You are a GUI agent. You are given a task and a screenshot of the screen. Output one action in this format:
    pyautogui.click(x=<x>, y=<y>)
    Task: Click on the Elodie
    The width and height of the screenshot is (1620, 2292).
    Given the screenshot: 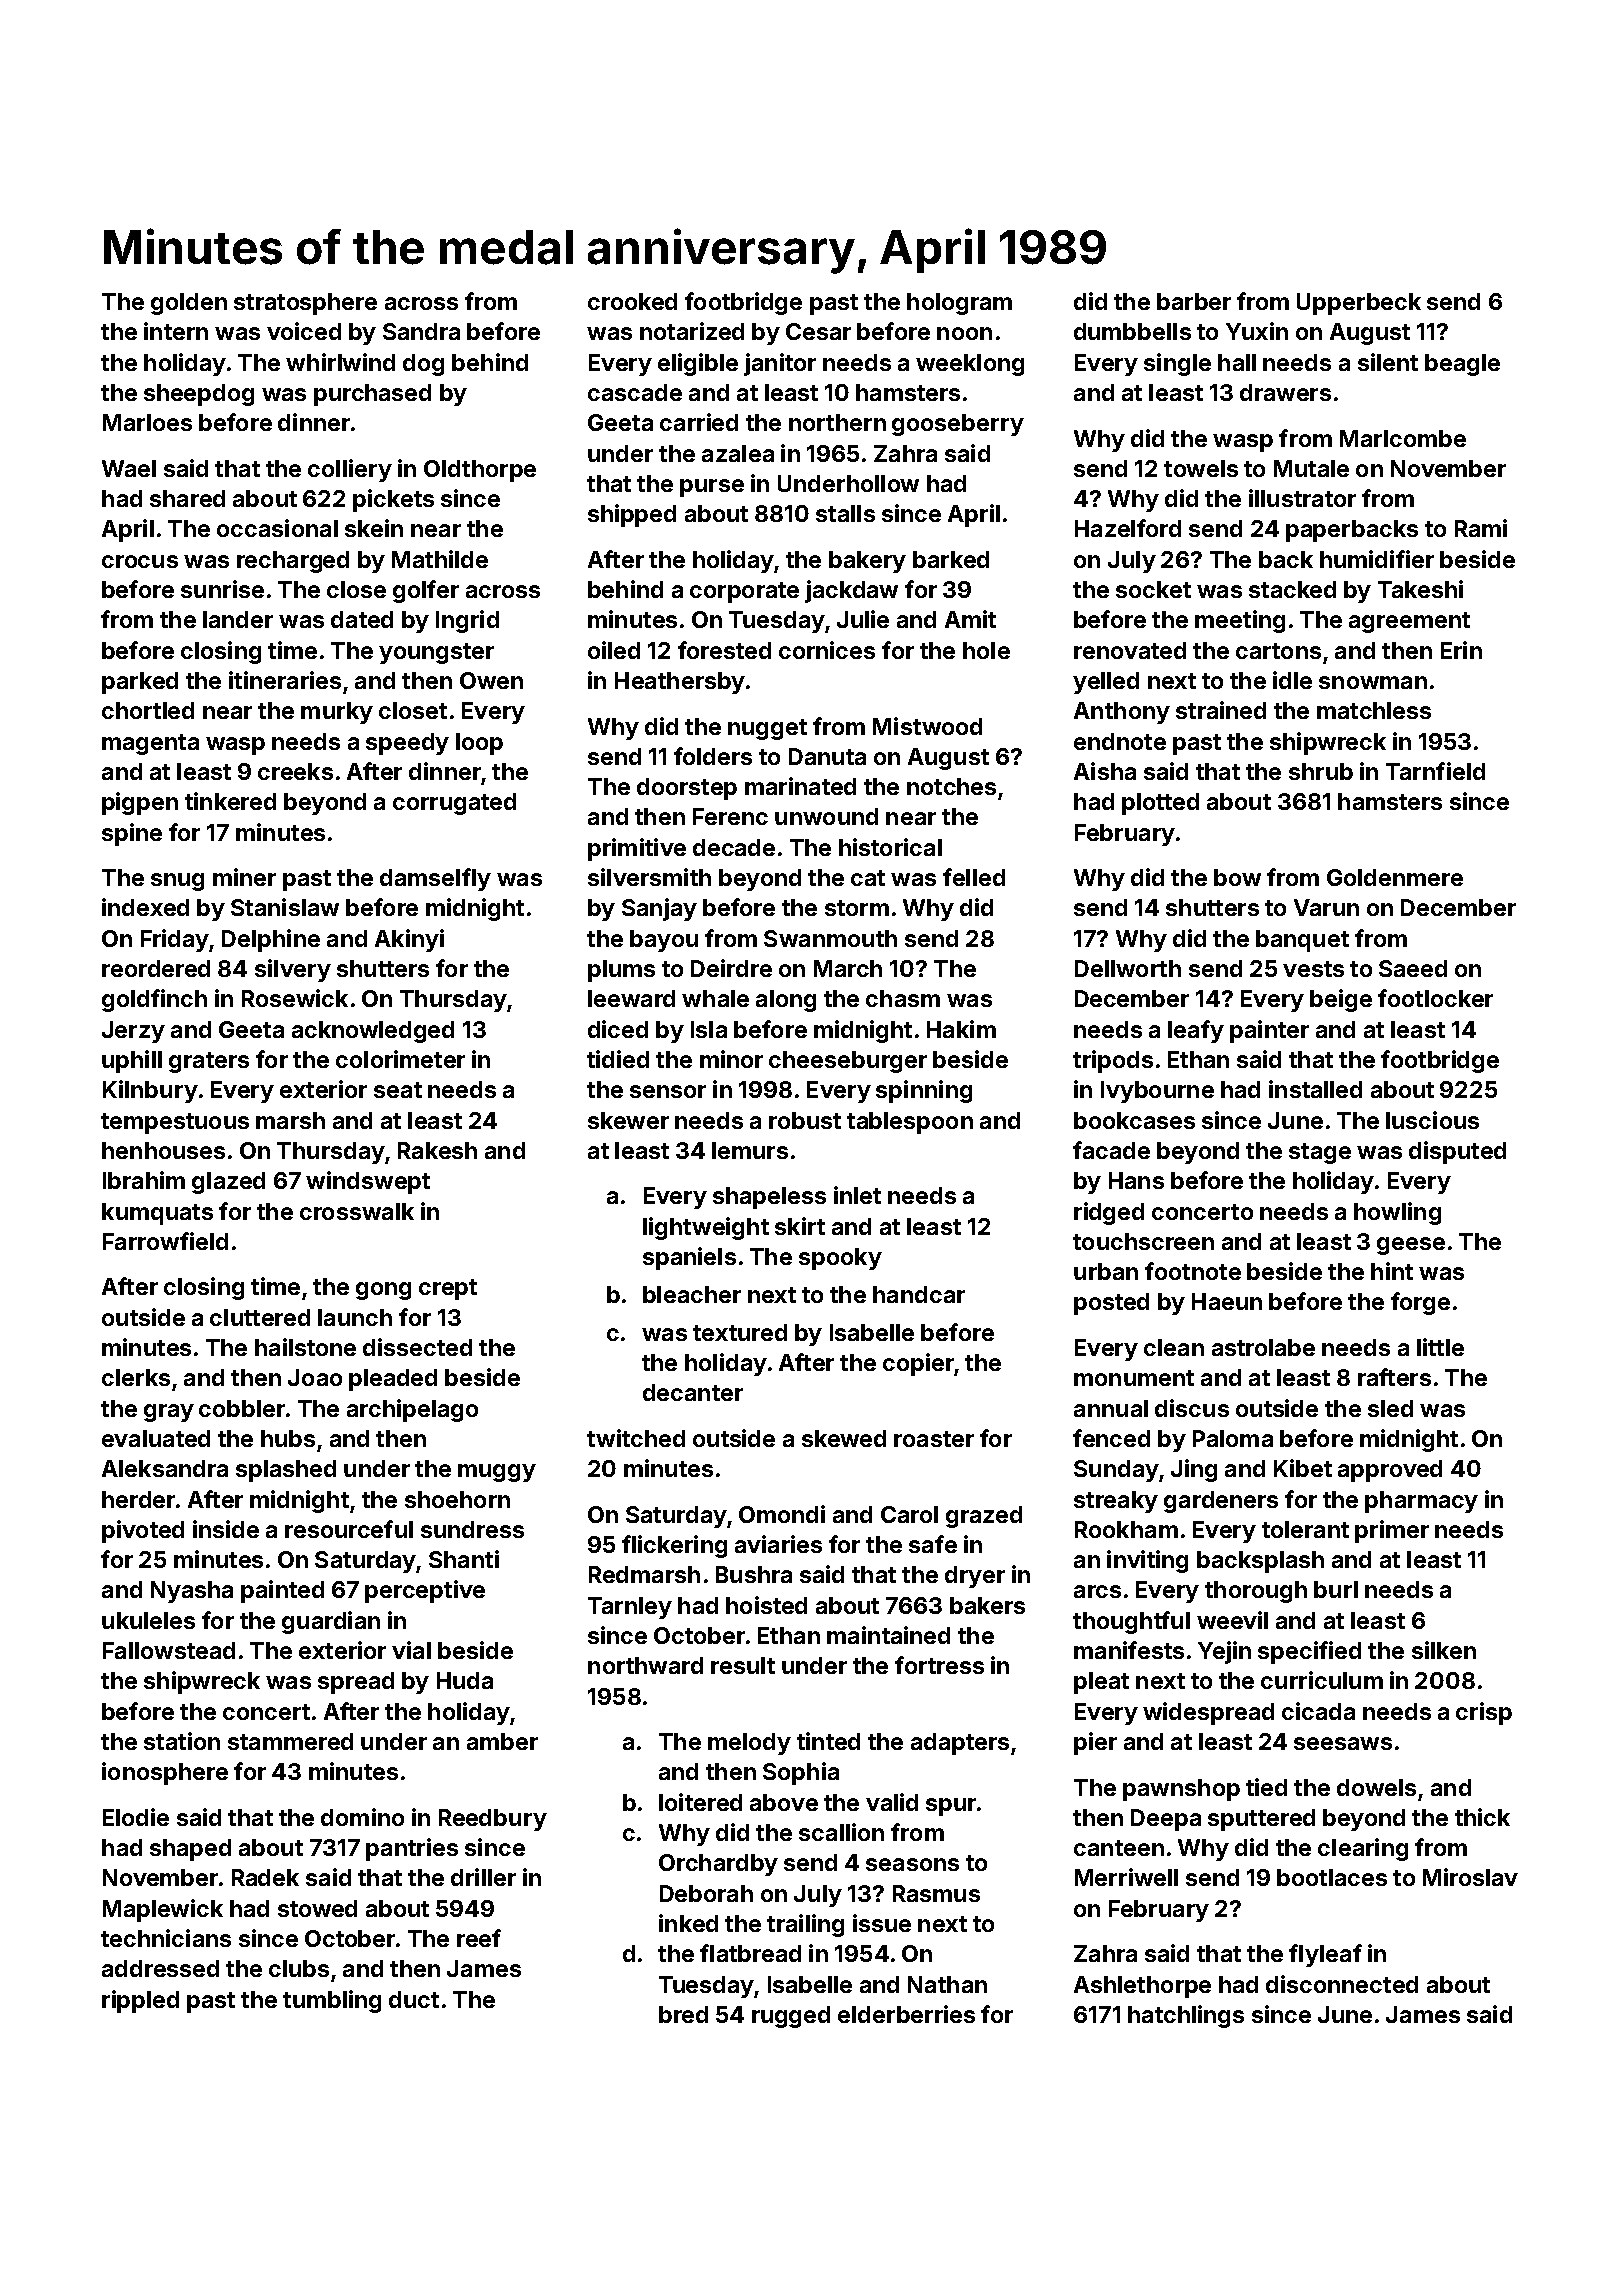 What is the action you would take?
    pyautogui.click(x=136, y=1817)
